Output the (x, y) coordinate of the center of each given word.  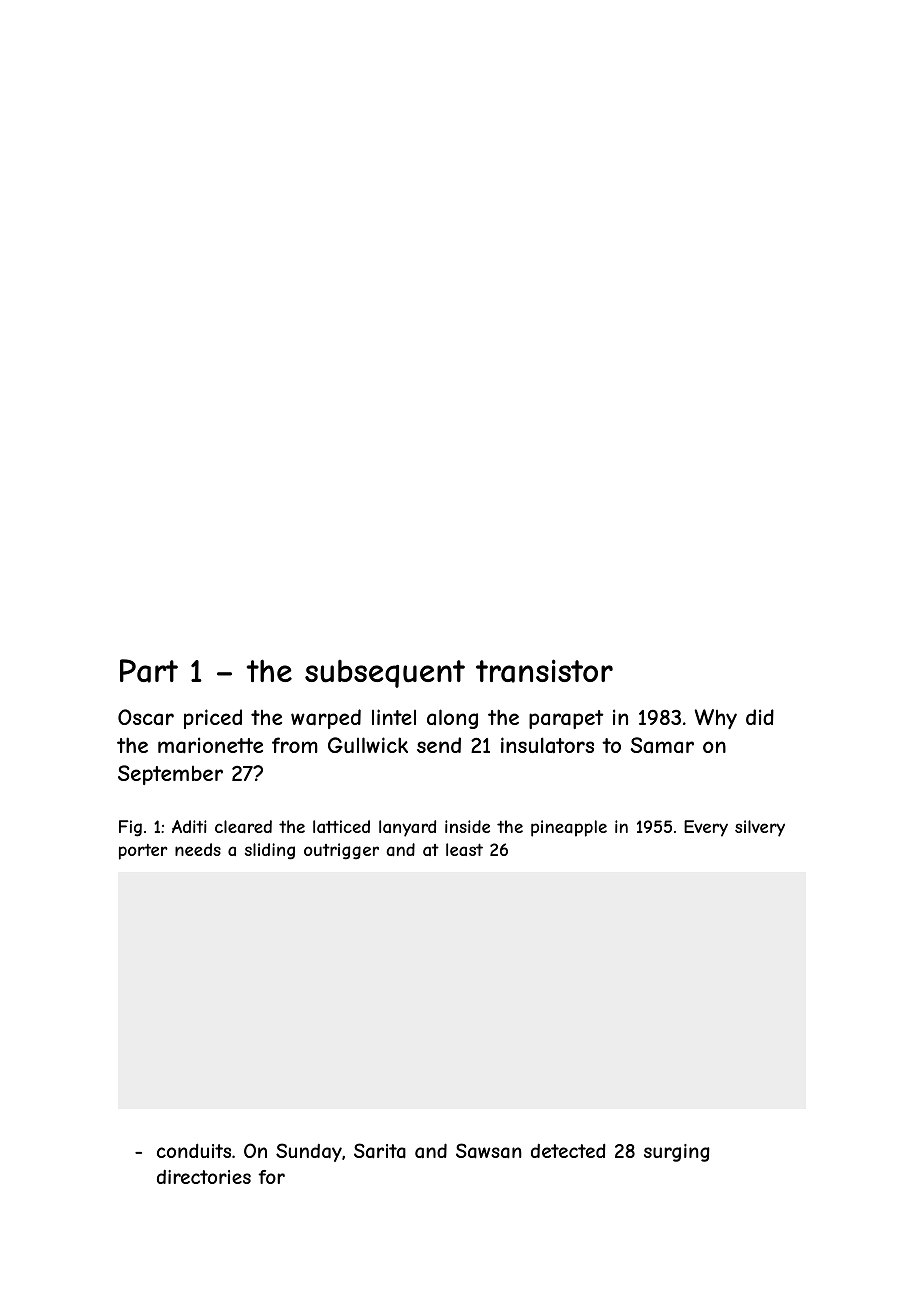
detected (568, 1151)
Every (706, 828)
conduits (194, 1151)
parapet (566, 719)
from (295, 745)
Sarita (380, 1151)
